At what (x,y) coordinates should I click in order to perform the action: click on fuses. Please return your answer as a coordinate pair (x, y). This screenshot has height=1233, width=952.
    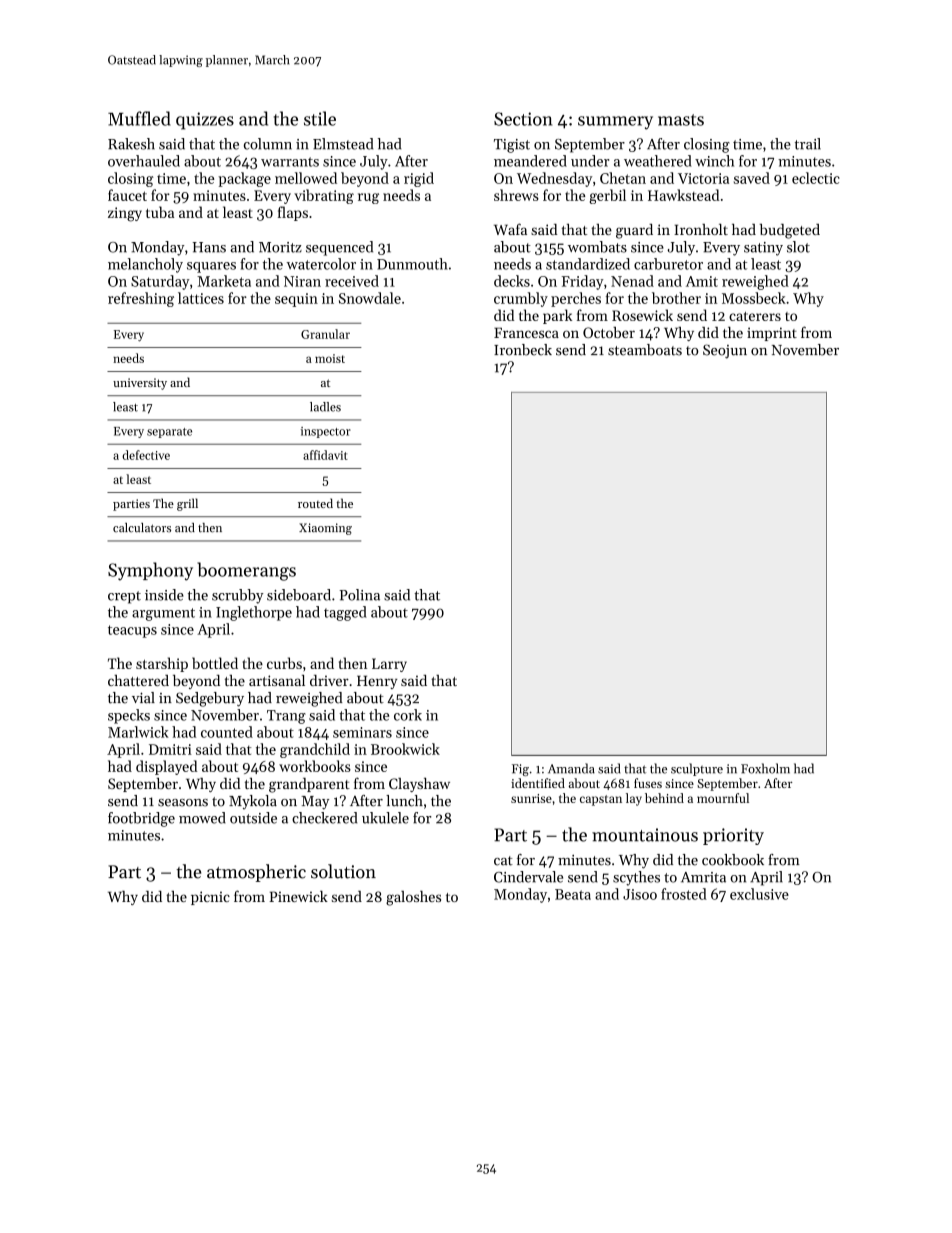
    Looking at the image, I should click on (648, 783).
